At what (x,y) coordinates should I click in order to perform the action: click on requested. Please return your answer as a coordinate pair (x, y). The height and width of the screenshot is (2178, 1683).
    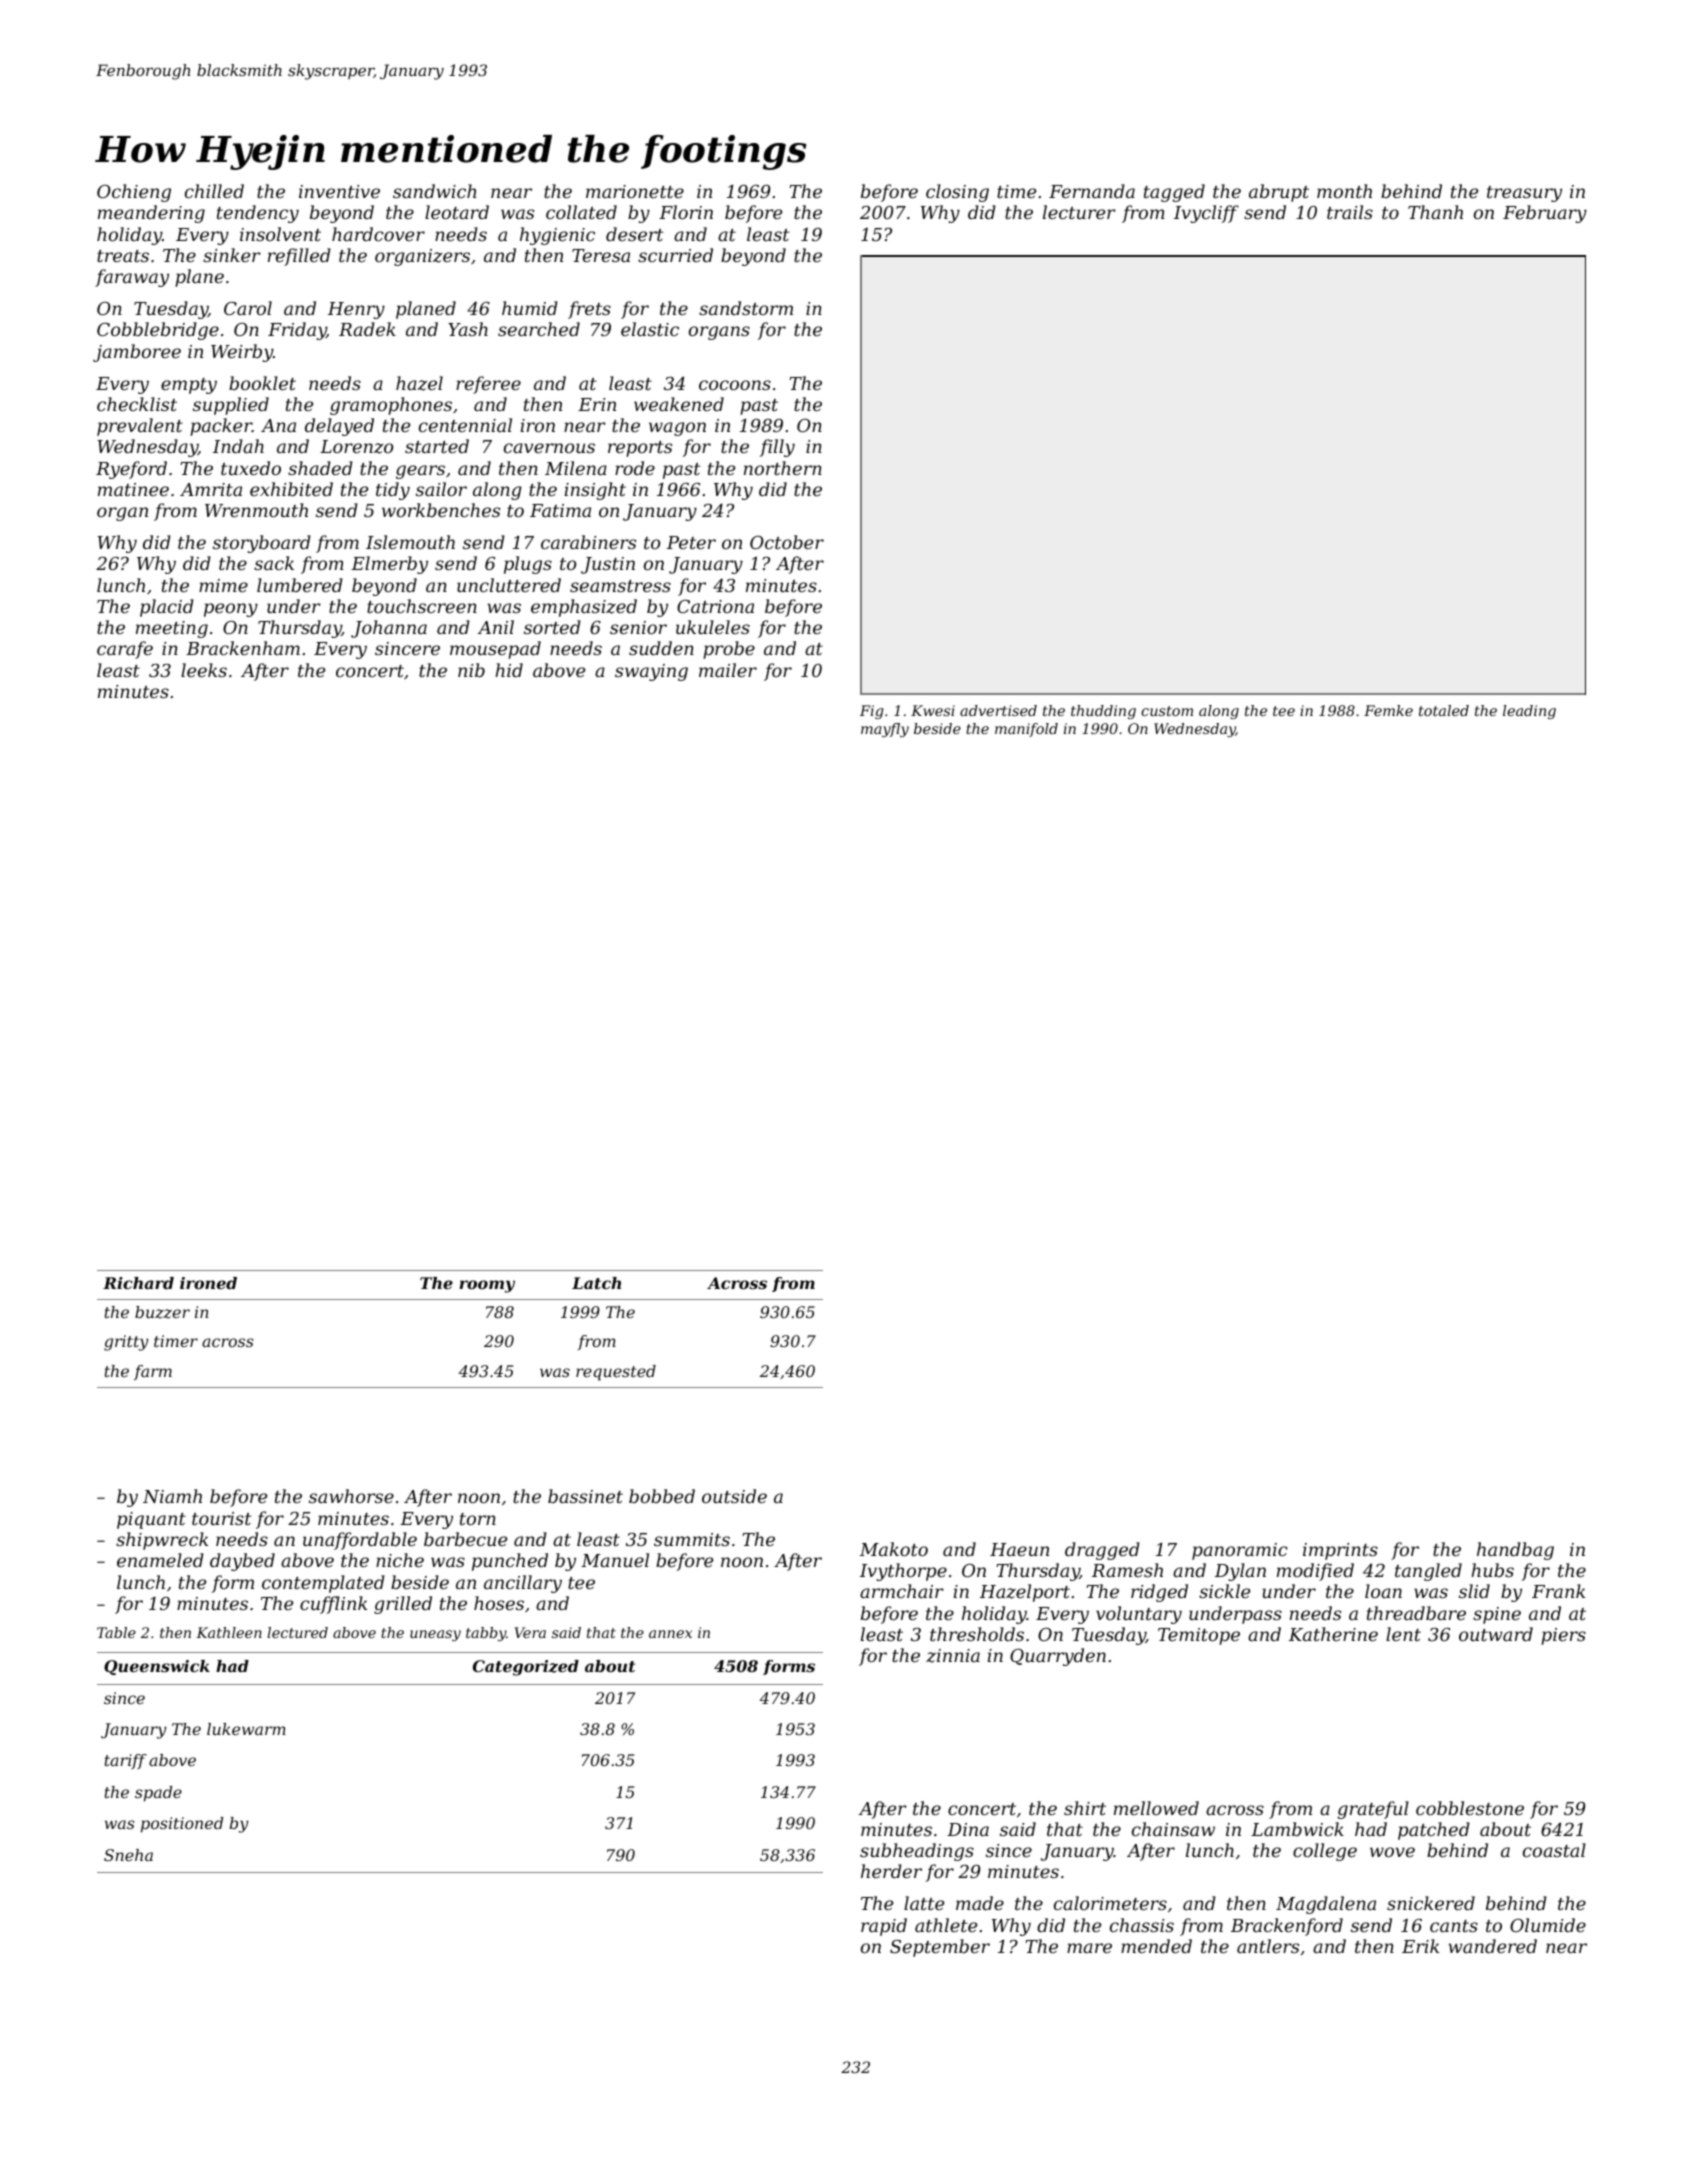
    Looking at the image, I should click on (616, 1373).
